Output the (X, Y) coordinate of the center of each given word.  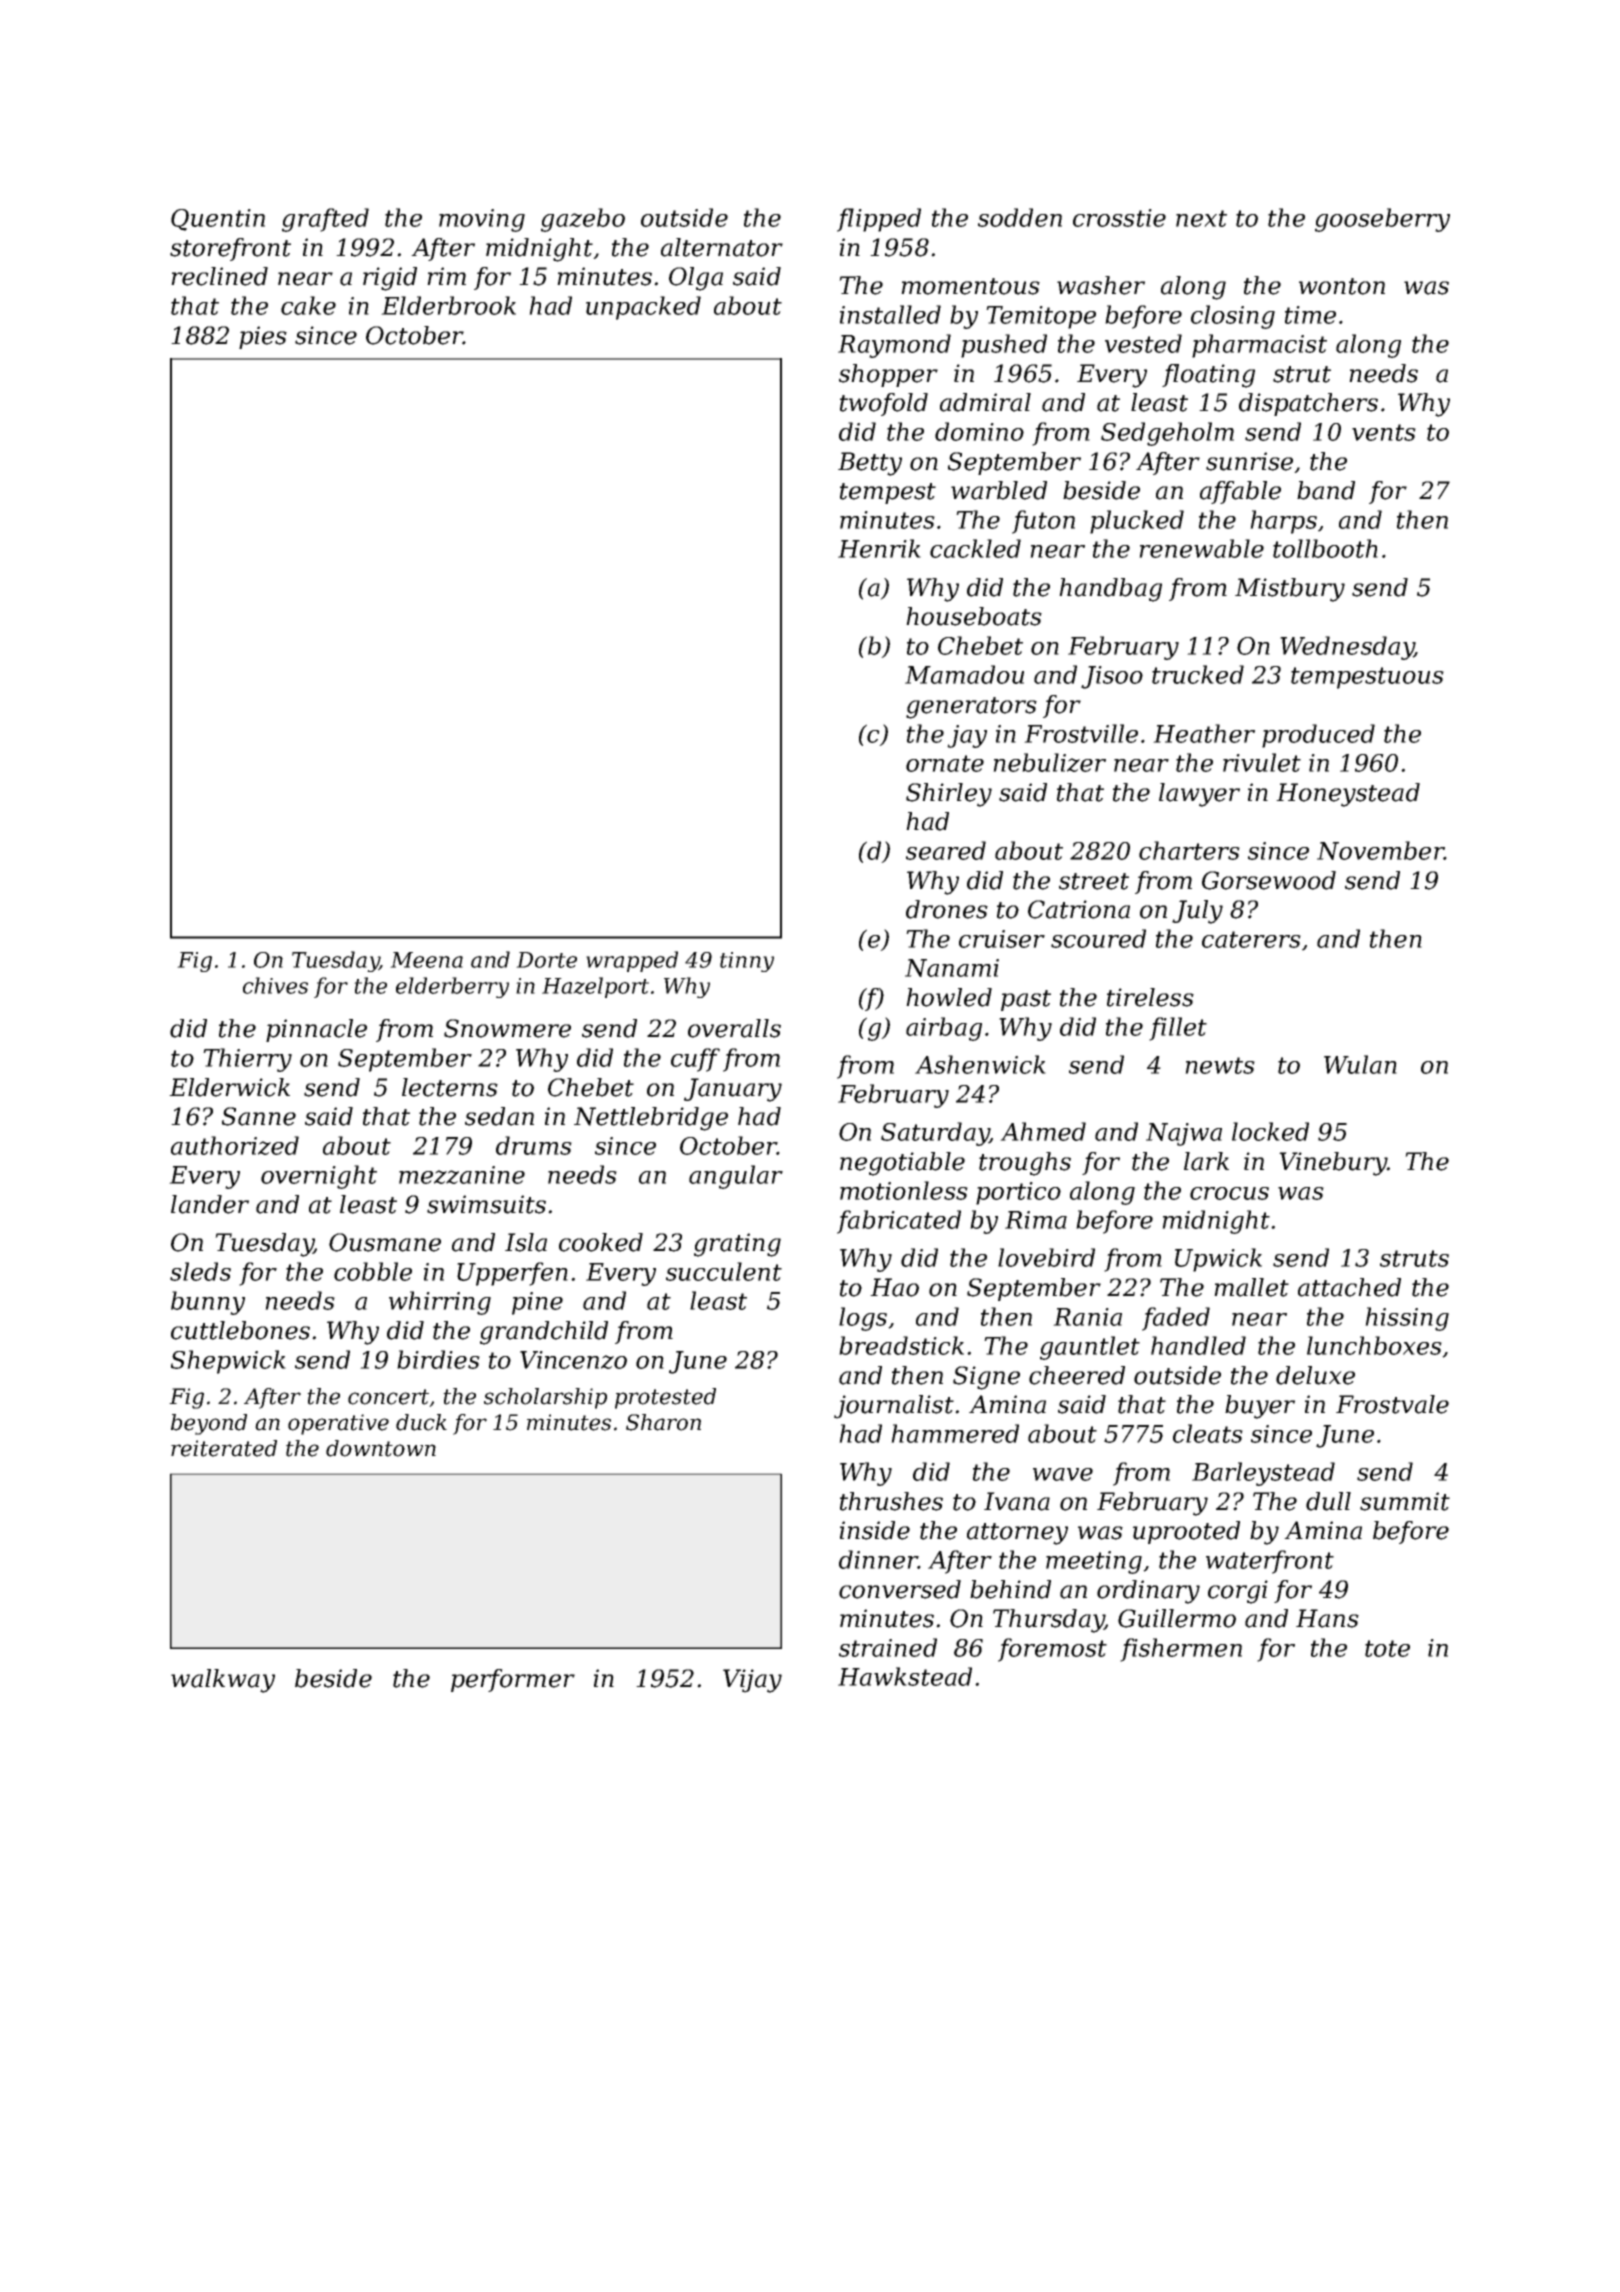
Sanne (259, 1116)
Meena (426, 960)
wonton (1342, 286)
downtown (381, 1448)
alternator (722, 247)
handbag (1110, 590)
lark (1206, 1161)
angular (736, 1177)
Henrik (879, 548)
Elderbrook (448, 305)
